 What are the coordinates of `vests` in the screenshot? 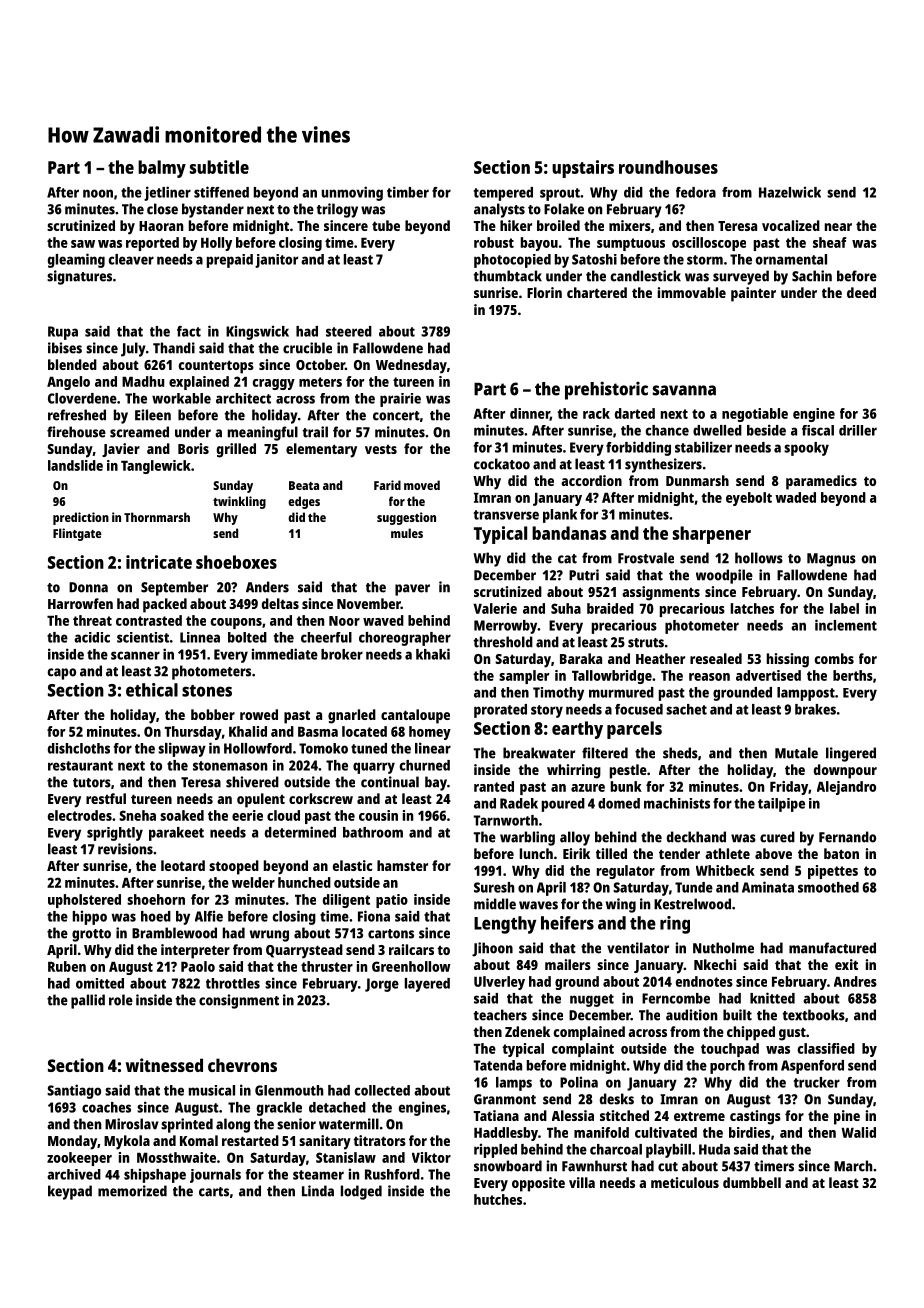 It's located at (381, 449).
